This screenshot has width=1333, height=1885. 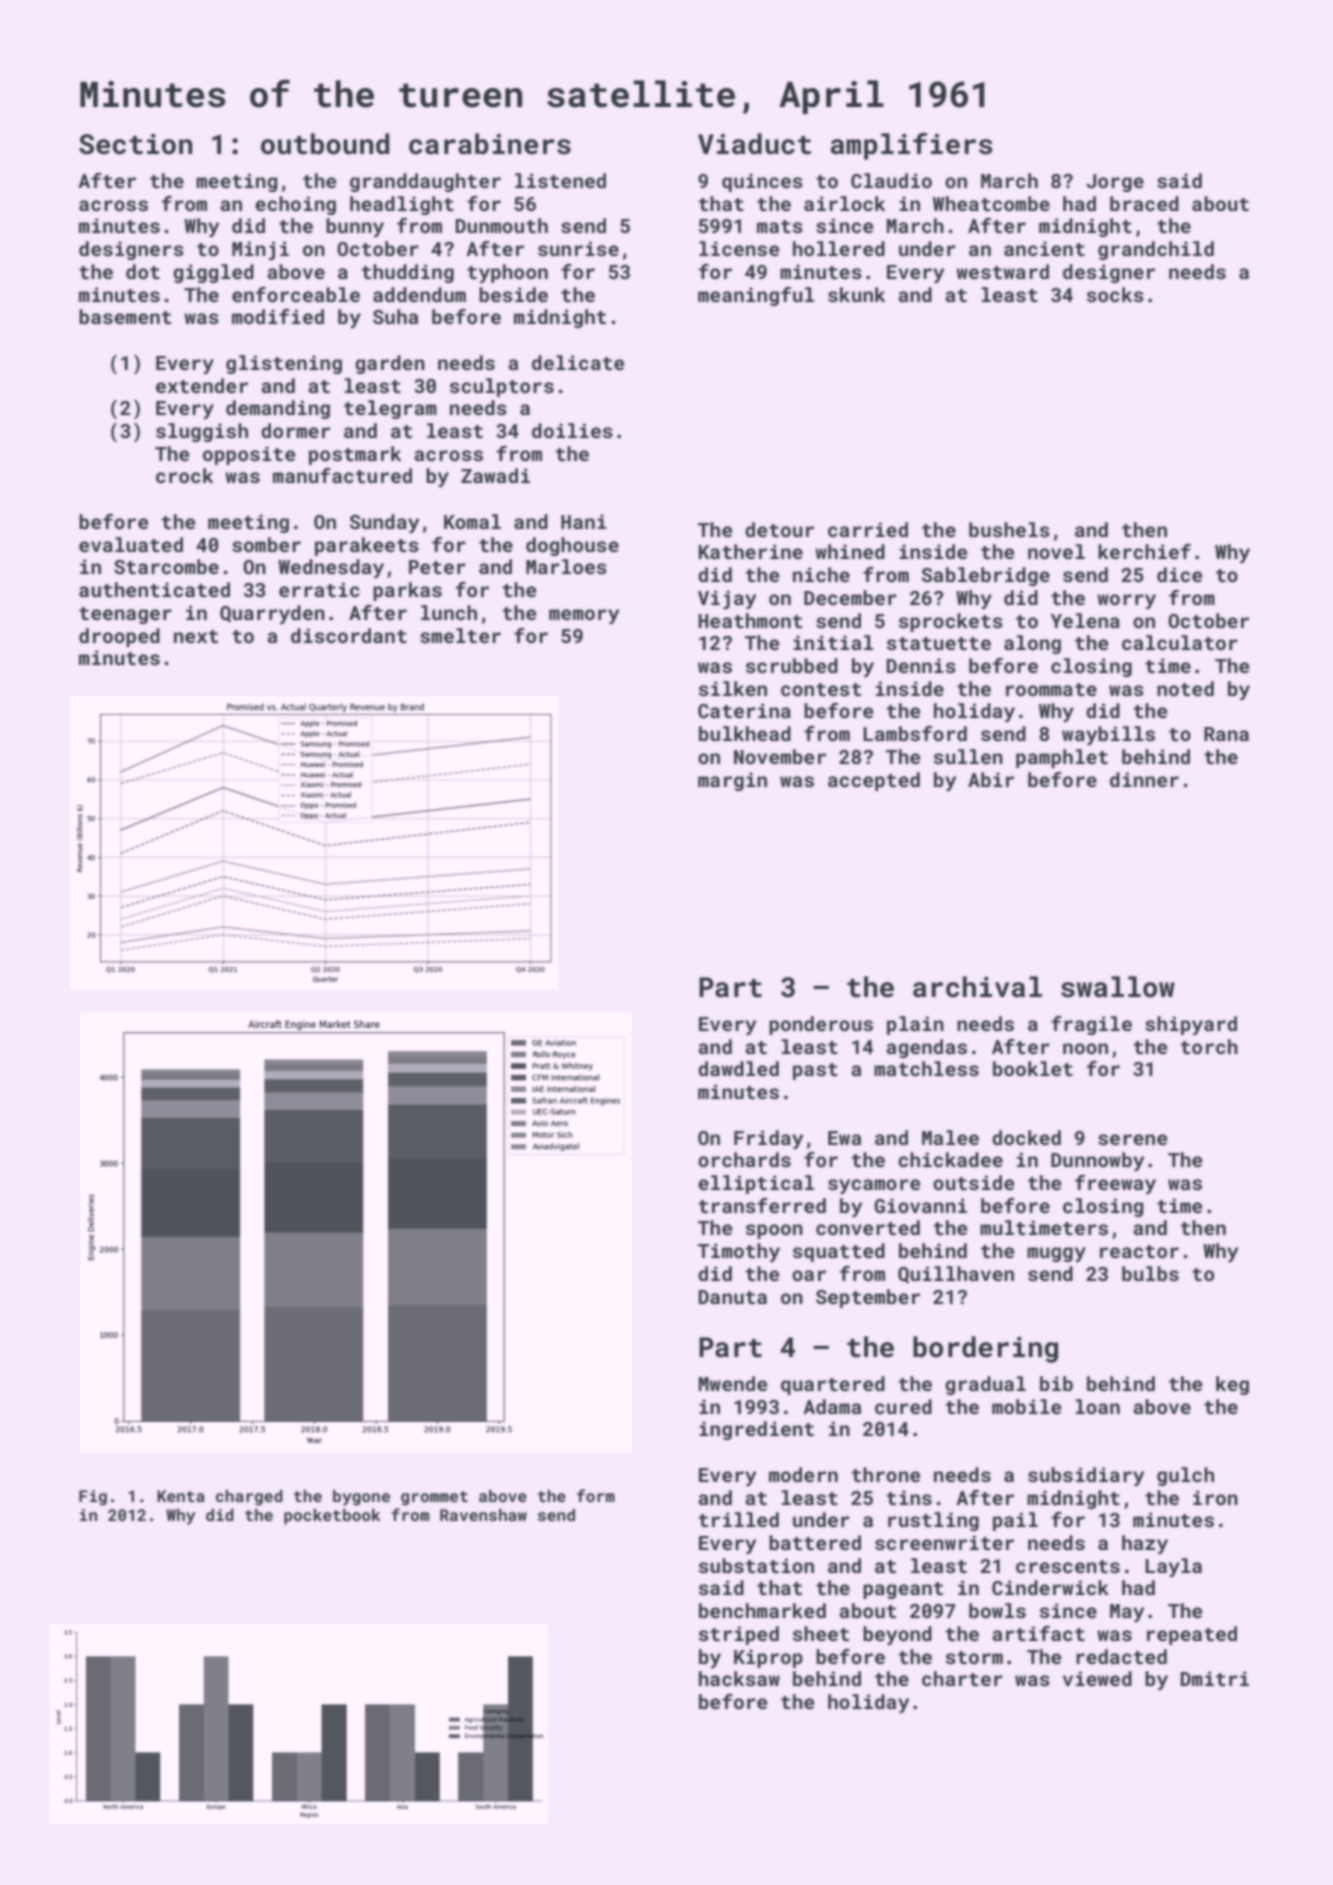 What do you see at coordinates (1062, 758) in the screenshot?
I see `pamphlet` at bounding box center [1062, 758].
